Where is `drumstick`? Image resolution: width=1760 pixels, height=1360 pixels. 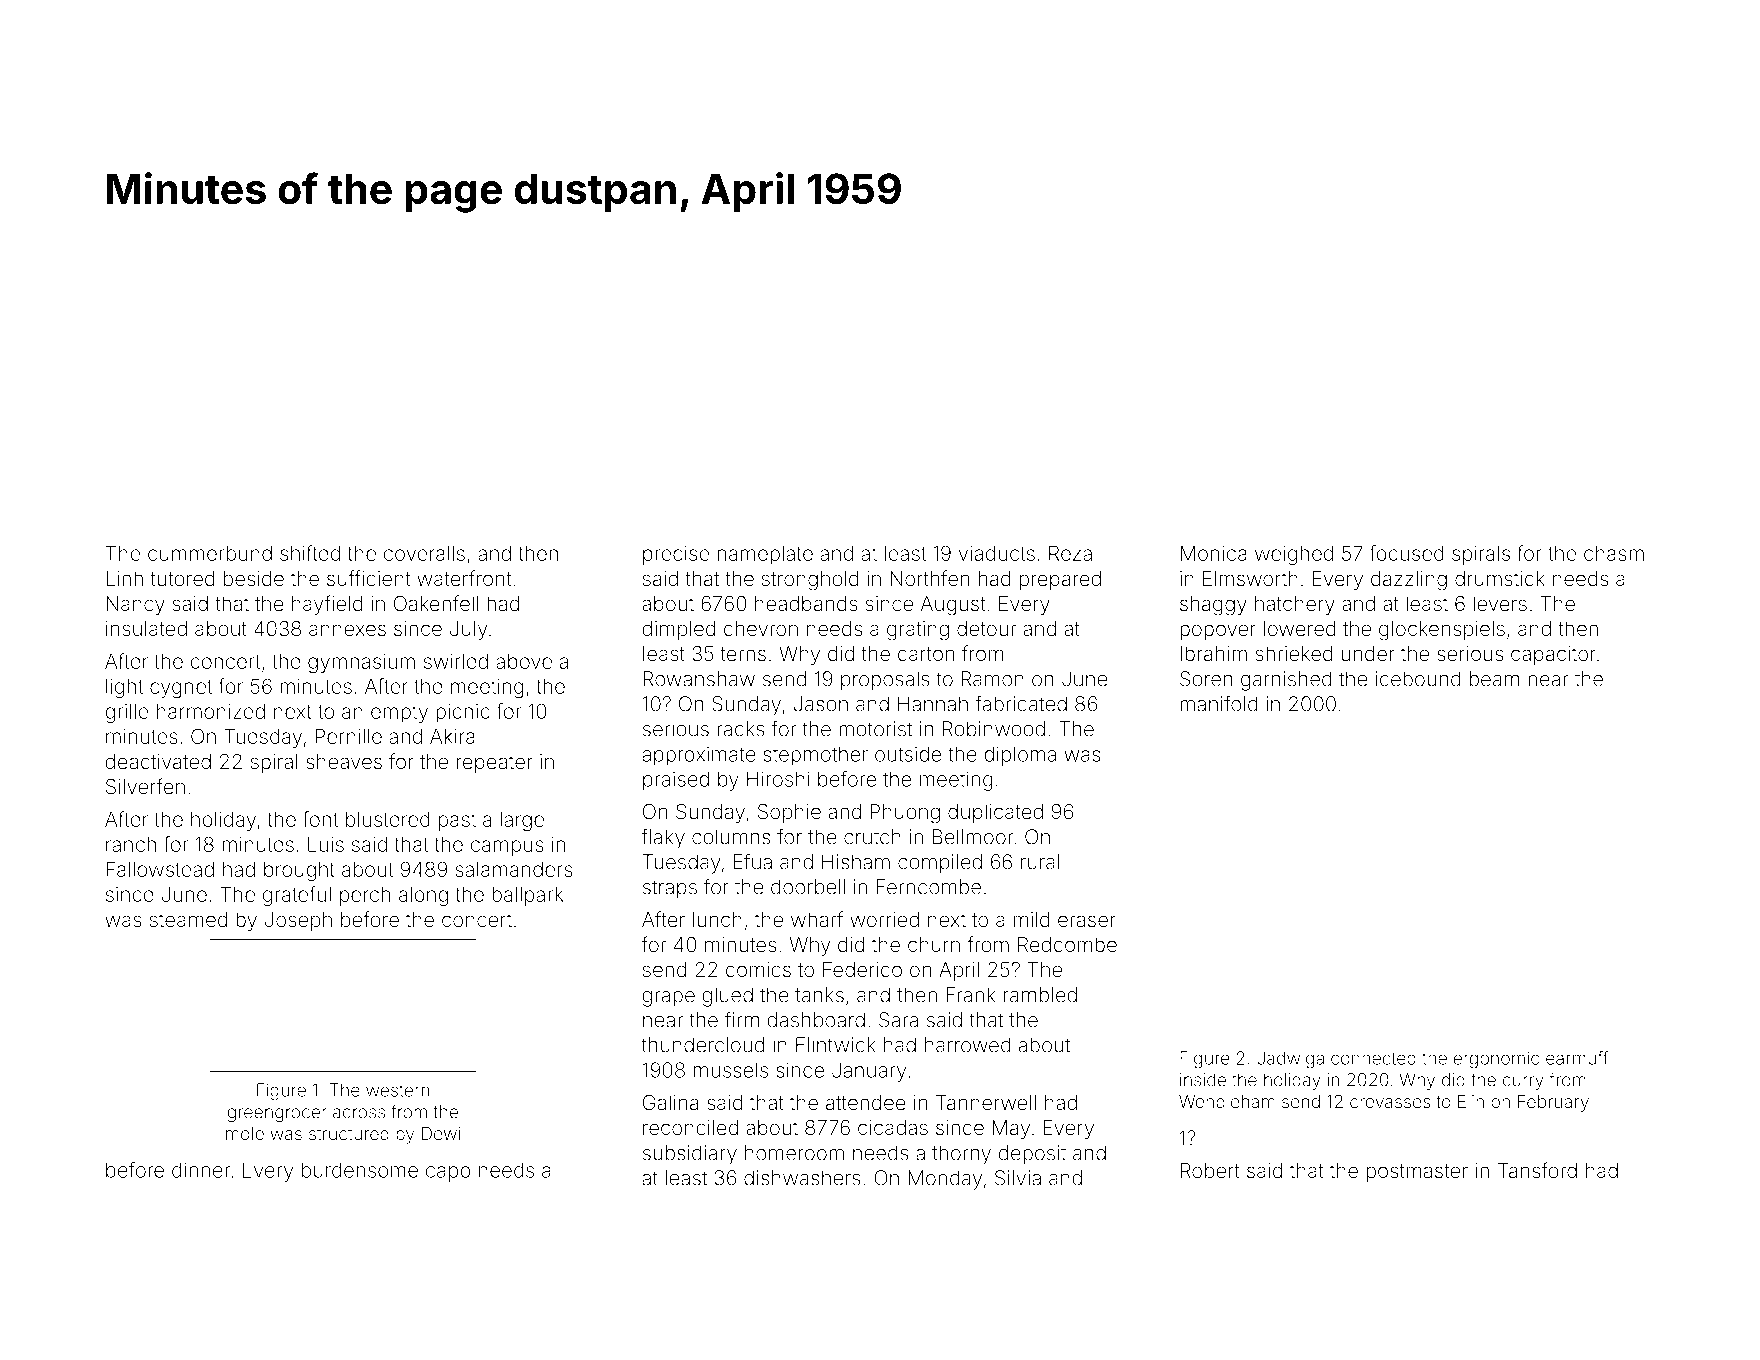 drumstick is located at coordinates (1500, 578).
